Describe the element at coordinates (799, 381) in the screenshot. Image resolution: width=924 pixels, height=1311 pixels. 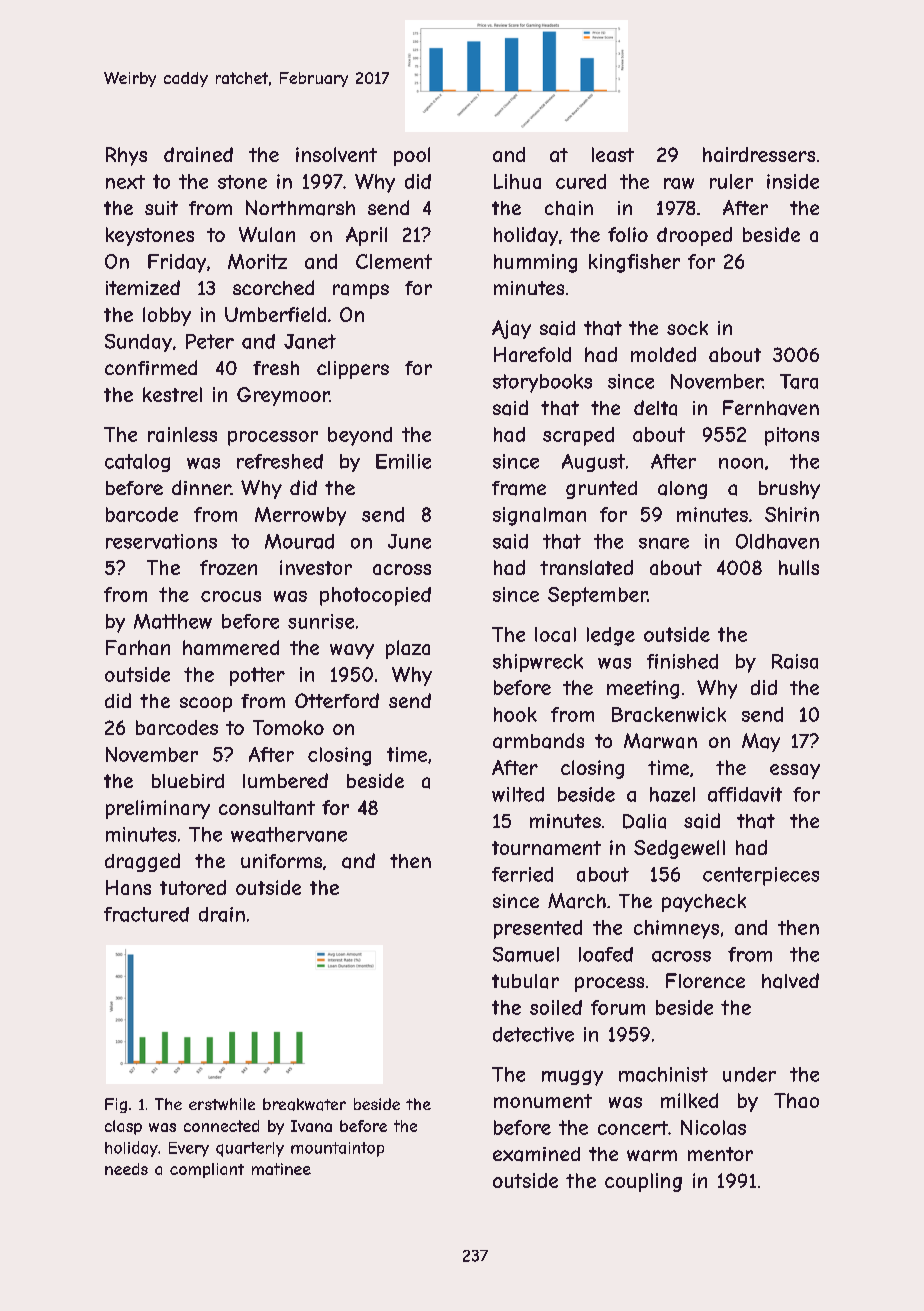
I see `Tara` at that location.
